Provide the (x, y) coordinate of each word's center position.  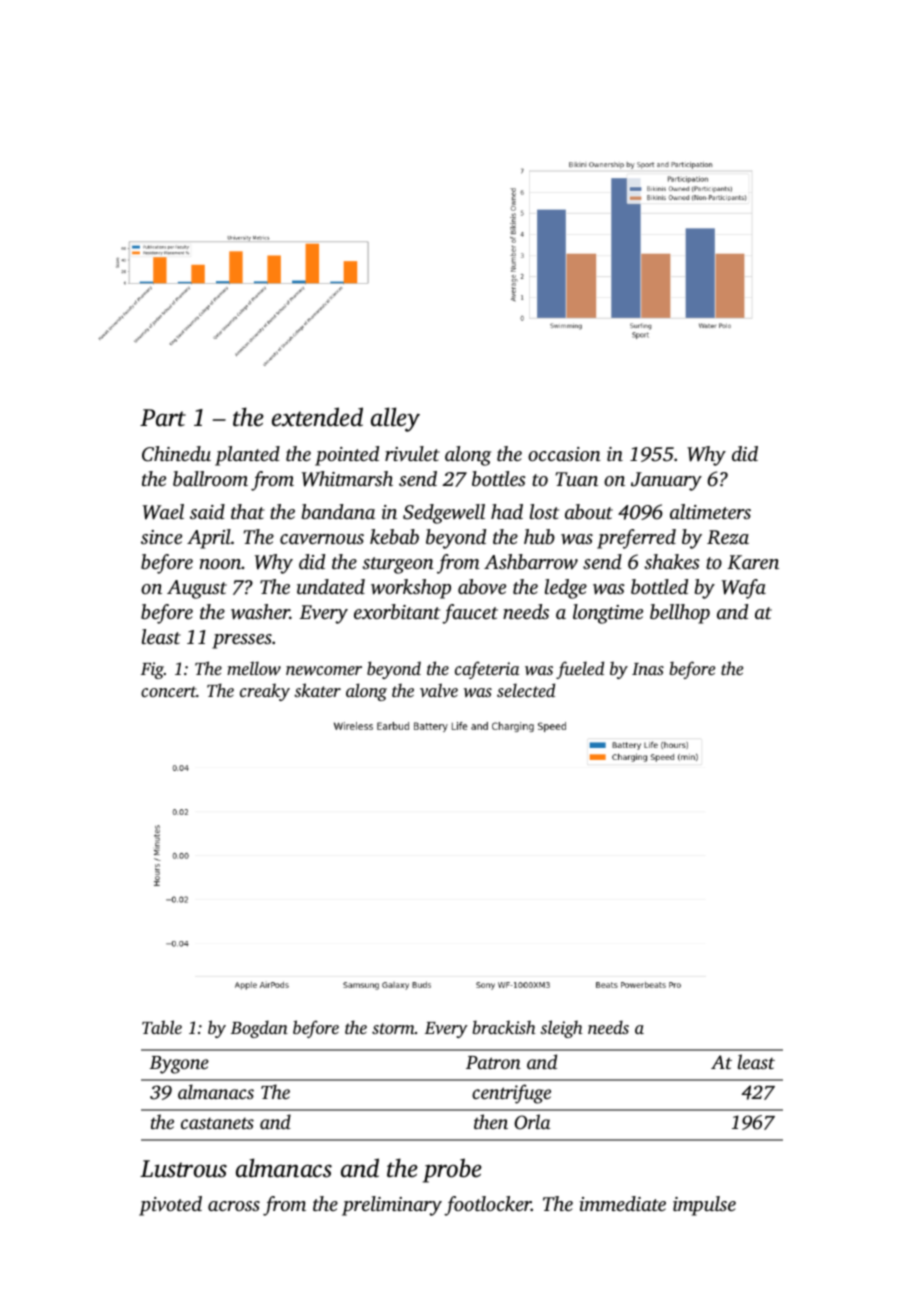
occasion (564, 454)
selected (526, 690)
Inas (648, 669)
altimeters (710, 511)
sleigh (561, 1029)
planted (247, 456)
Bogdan (259, 1029)
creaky (265, 692)
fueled (580, 670)
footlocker (487, 1206)
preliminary (392, 1206)
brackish (504, 1027)
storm (393, 1028)
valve (439, 690)
